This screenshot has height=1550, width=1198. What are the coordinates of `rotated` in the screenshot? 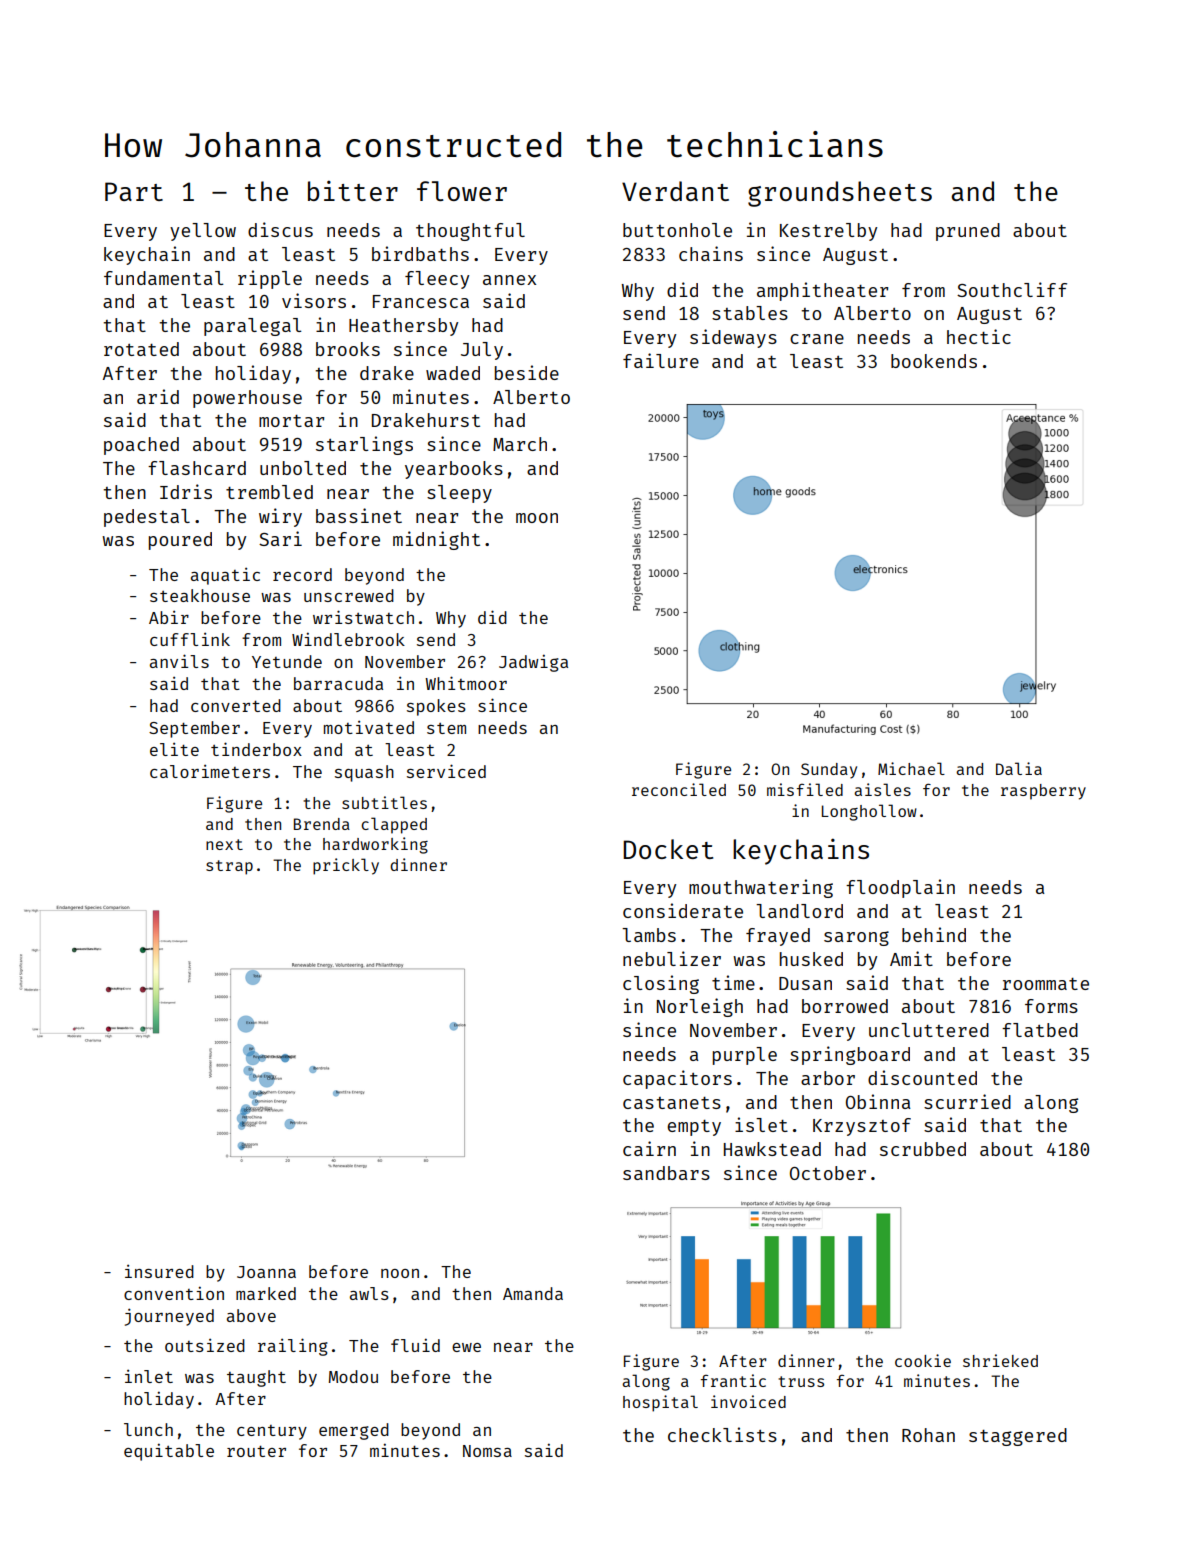 It's located at (141, 349).
